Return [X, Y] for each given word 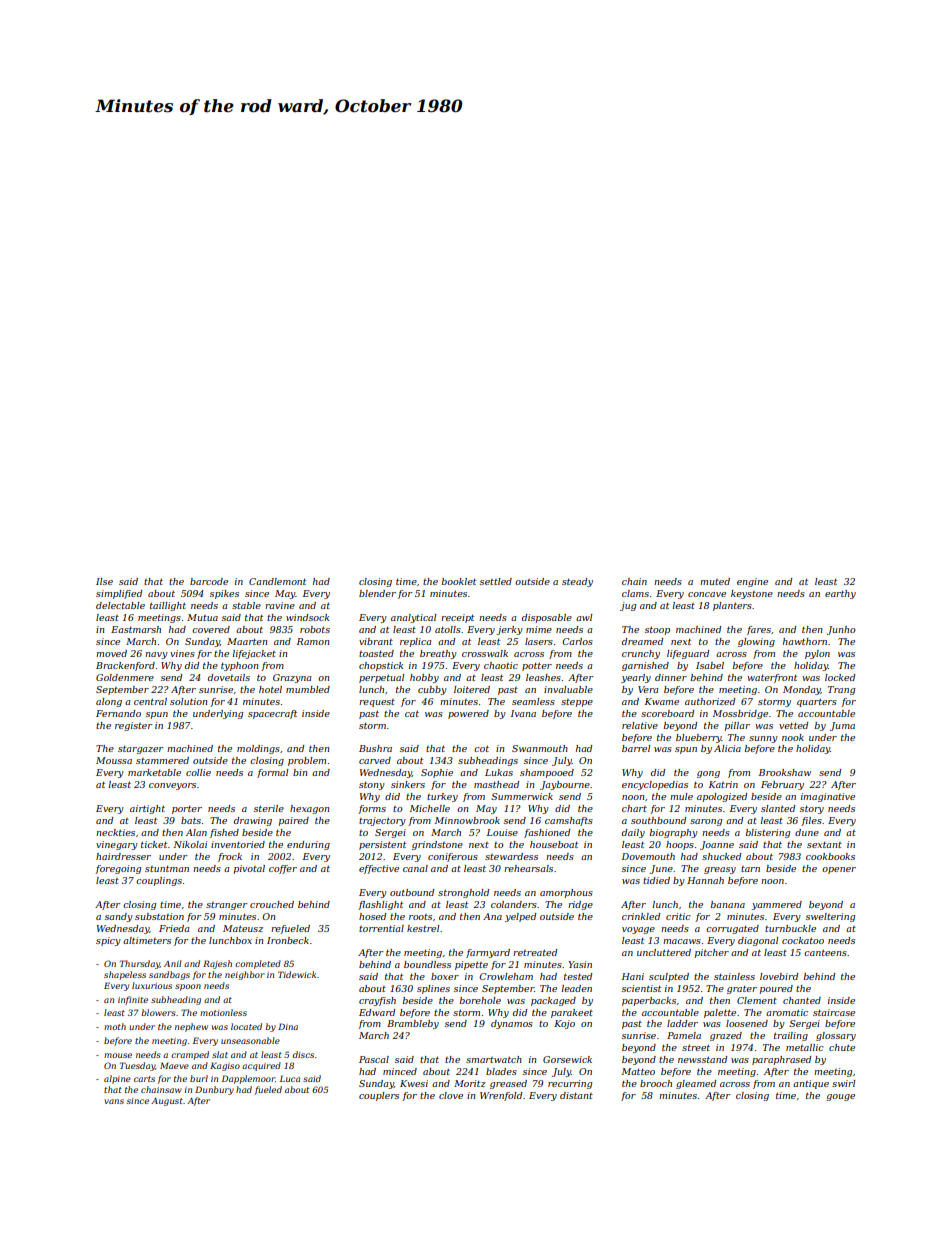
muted [715, 581]
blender [377, 593]
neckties [115, 832]
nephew [191, 1027]
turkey [442, 797]
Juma [842, 726]
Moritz [470, 1083]
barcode [209, 581]
